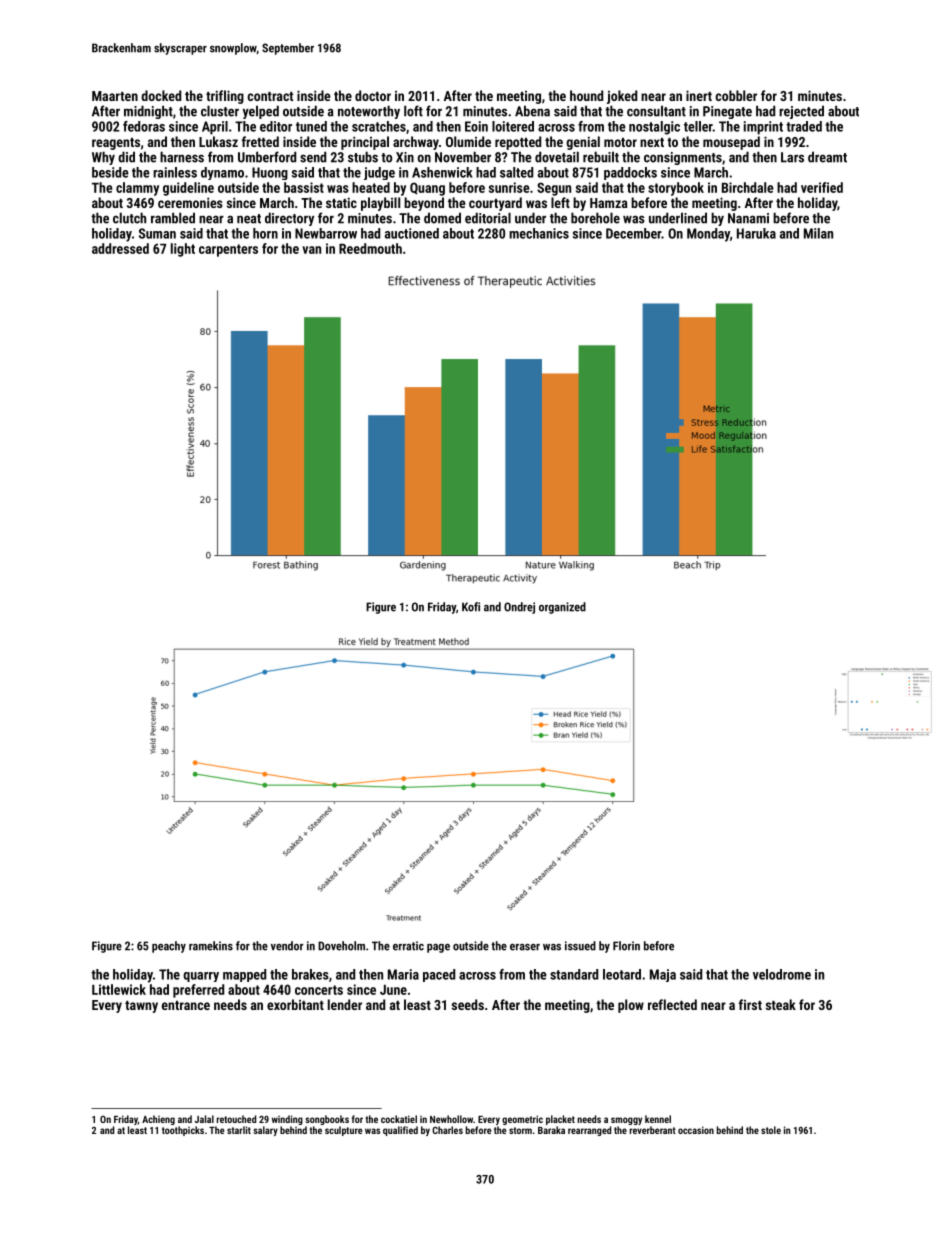 The height and width of the screenshot is (1233, 952). Describe the element at coordinates (781, 1004) in the screenshot. I see `steak` at that location.
